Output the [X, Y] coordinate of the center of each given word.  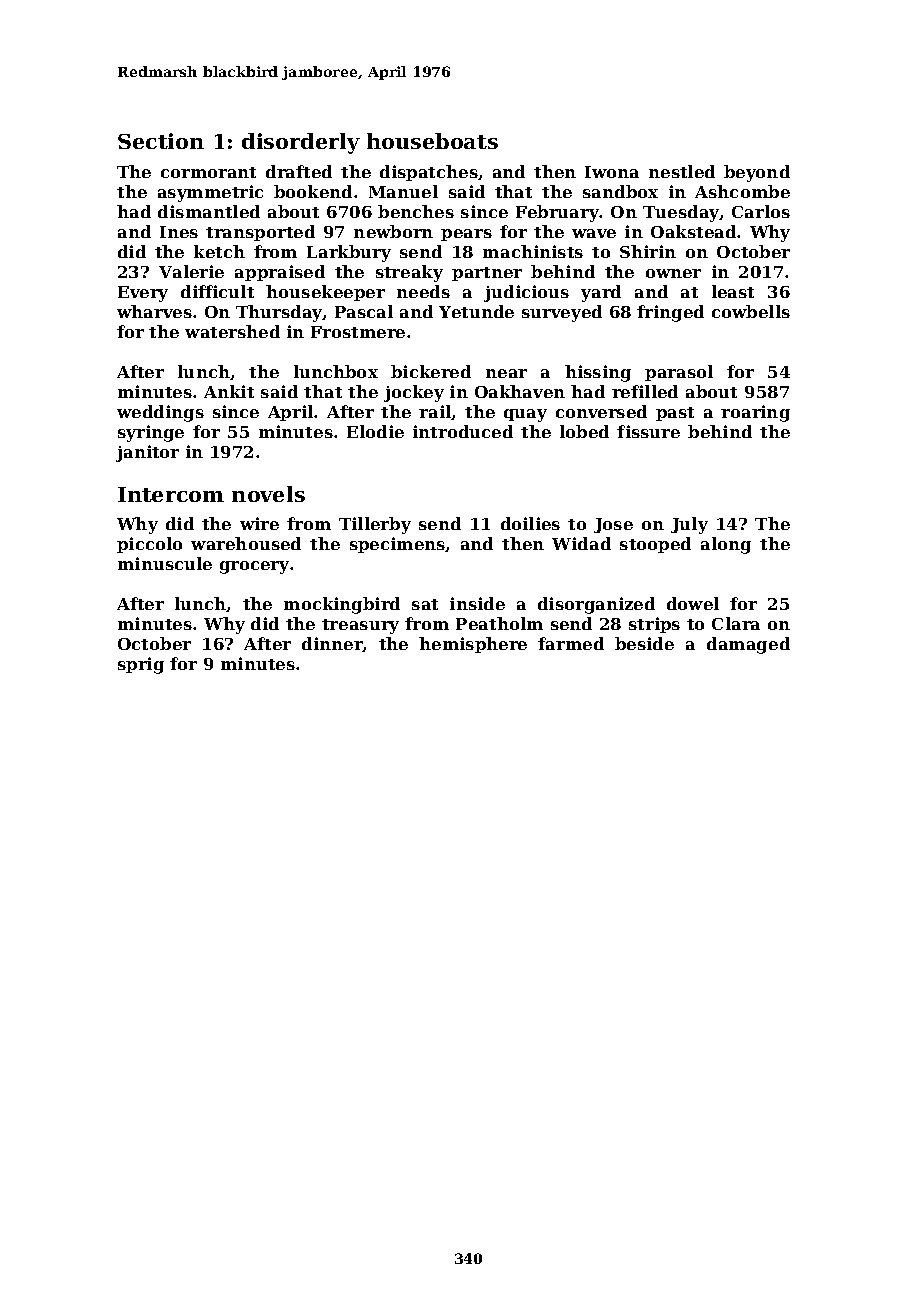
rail [435, 412]
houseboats [432, 141]
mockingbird [342, 605]
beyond [757, 173]
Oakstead [693, 231]
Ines [179, 232]
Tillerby [375, 525]
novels [268, 494]
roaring [755, 413]
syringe [151, 433]
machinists [533, 251]
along [726, 545]
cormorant [208, 172]
